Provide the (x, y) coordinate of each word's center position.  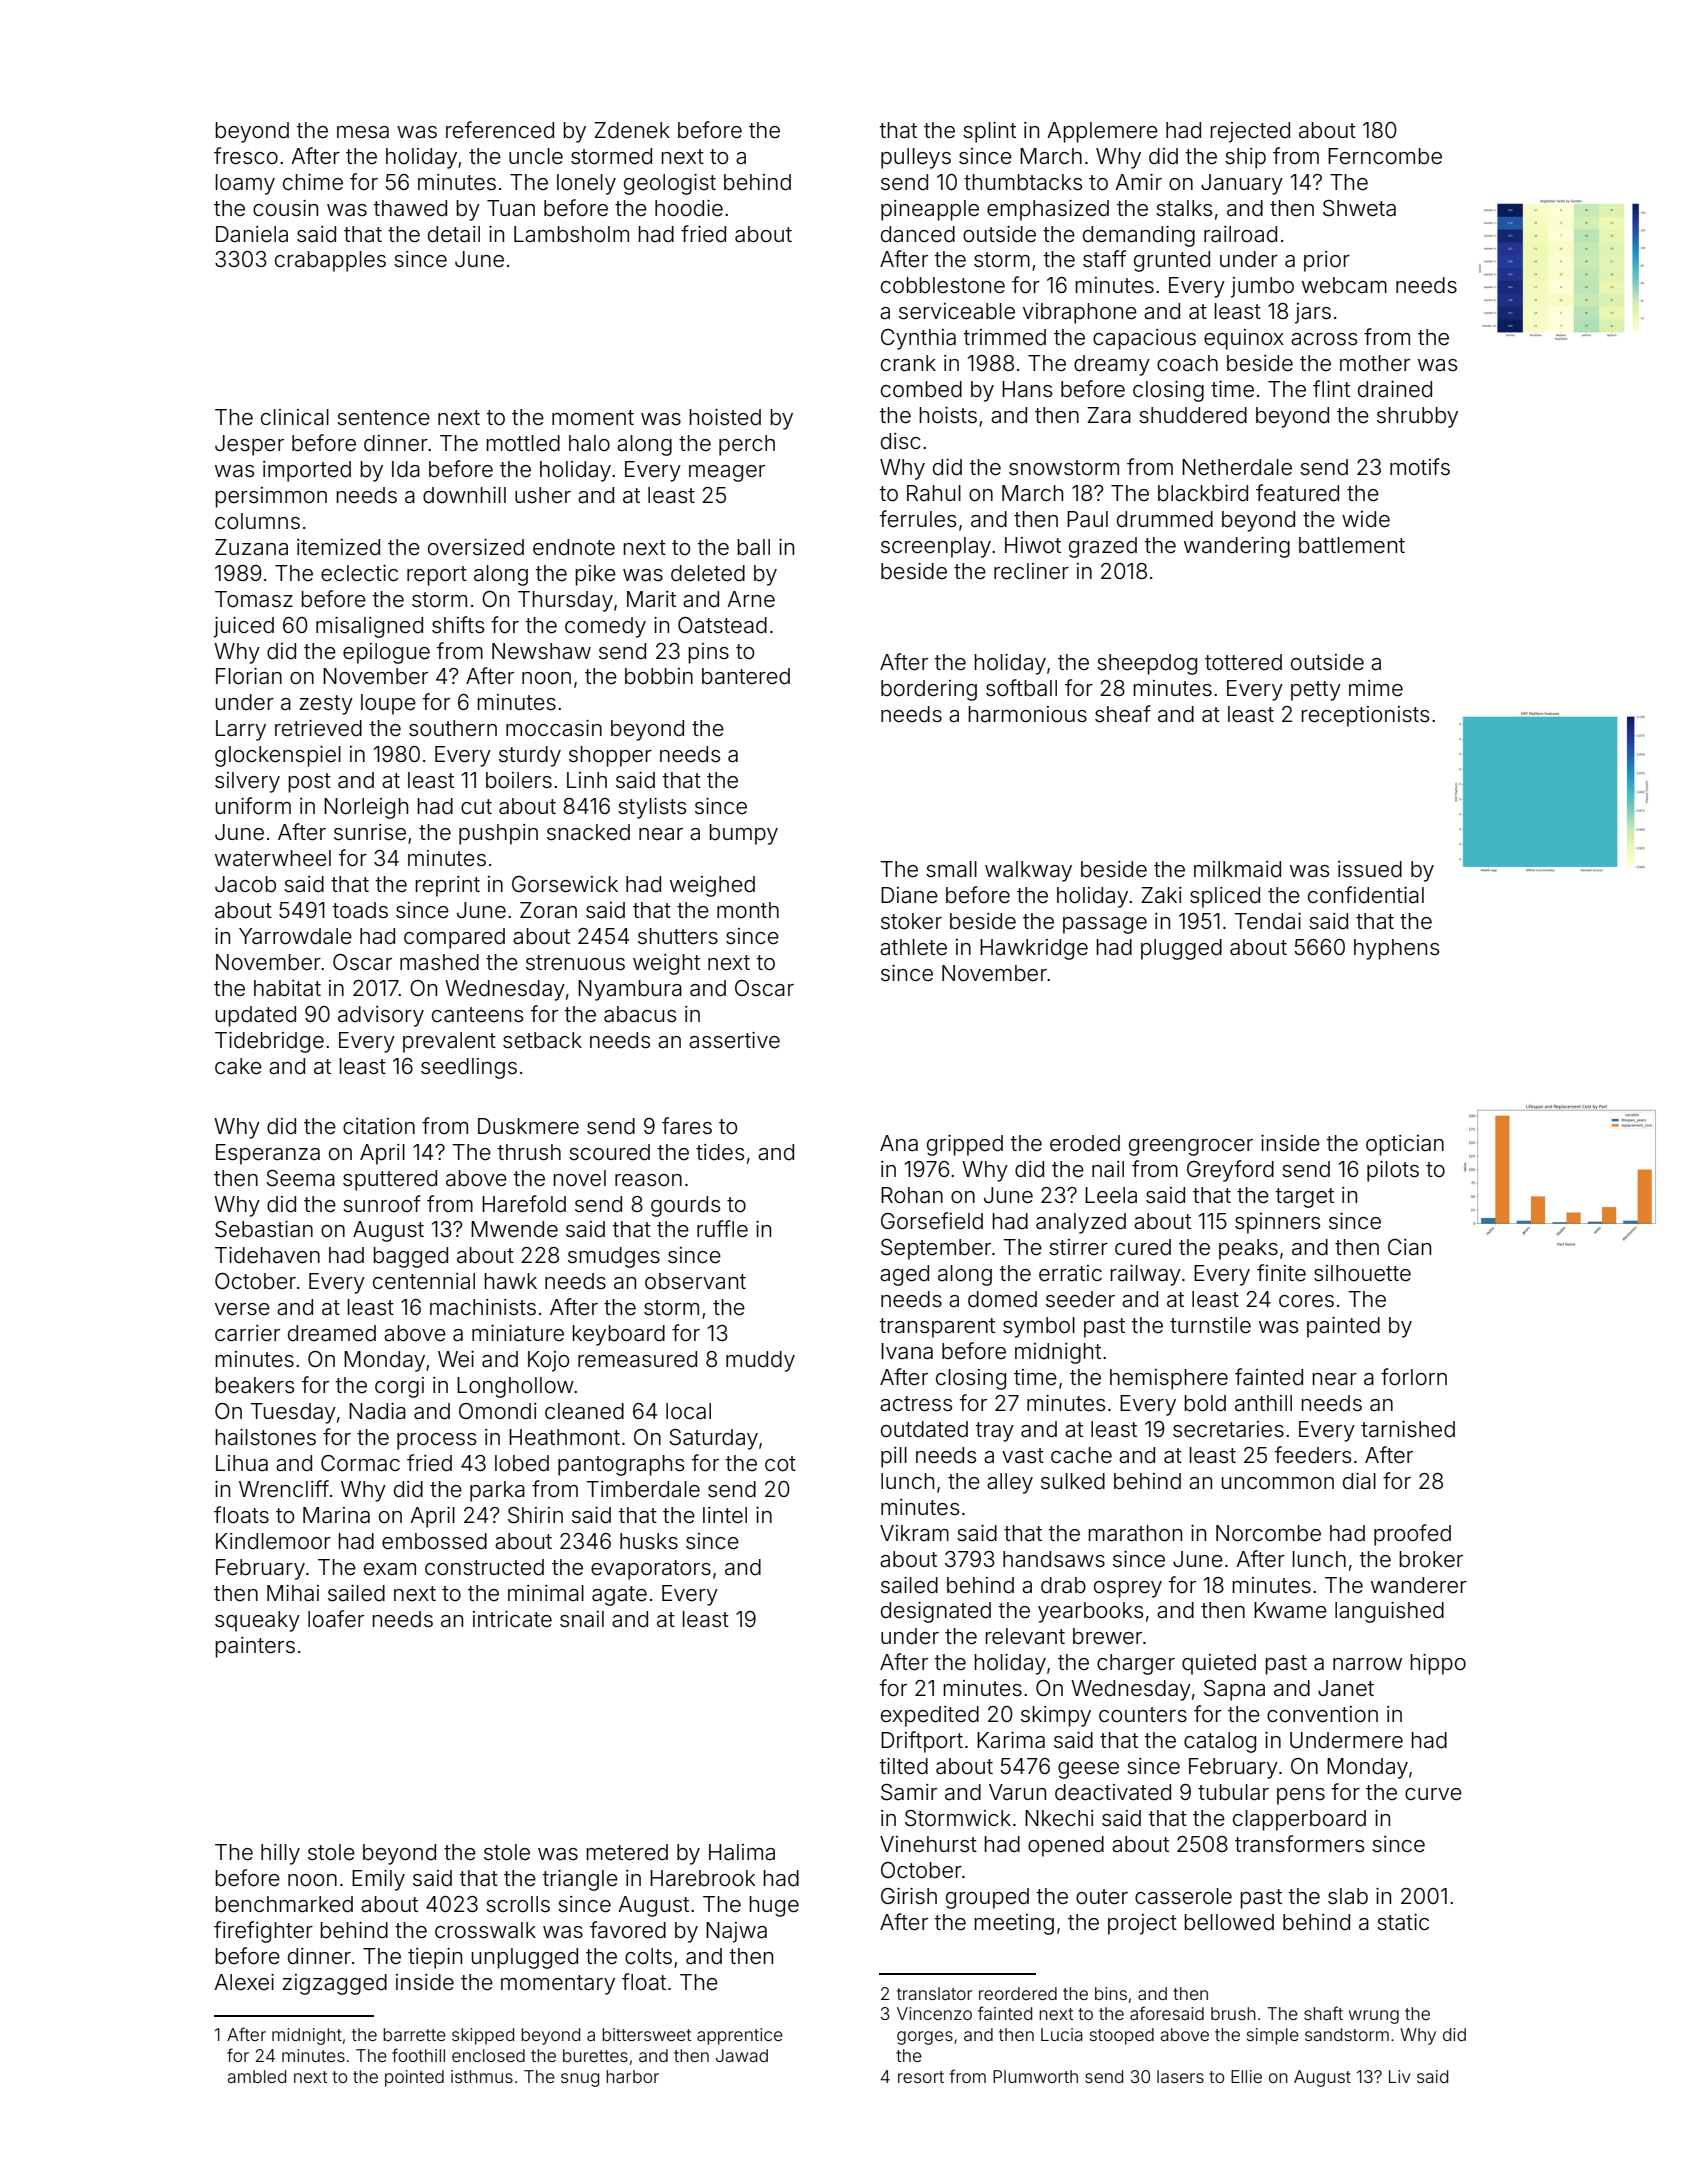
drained (1395, 389)
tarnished (1408, 1429)
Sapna (1234, 1690)
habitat (287, 988)
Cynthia (918, 339)
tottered (1243, 662)
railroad (1240, 234)
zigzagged (334, 1984)
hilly (280, 1854)
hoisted (725, 417)
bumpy (743, 834)
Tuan (511, 208)
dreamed (332, 1333)
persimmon (271, 497)
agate (619, 1596)
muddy (760, 1361)
